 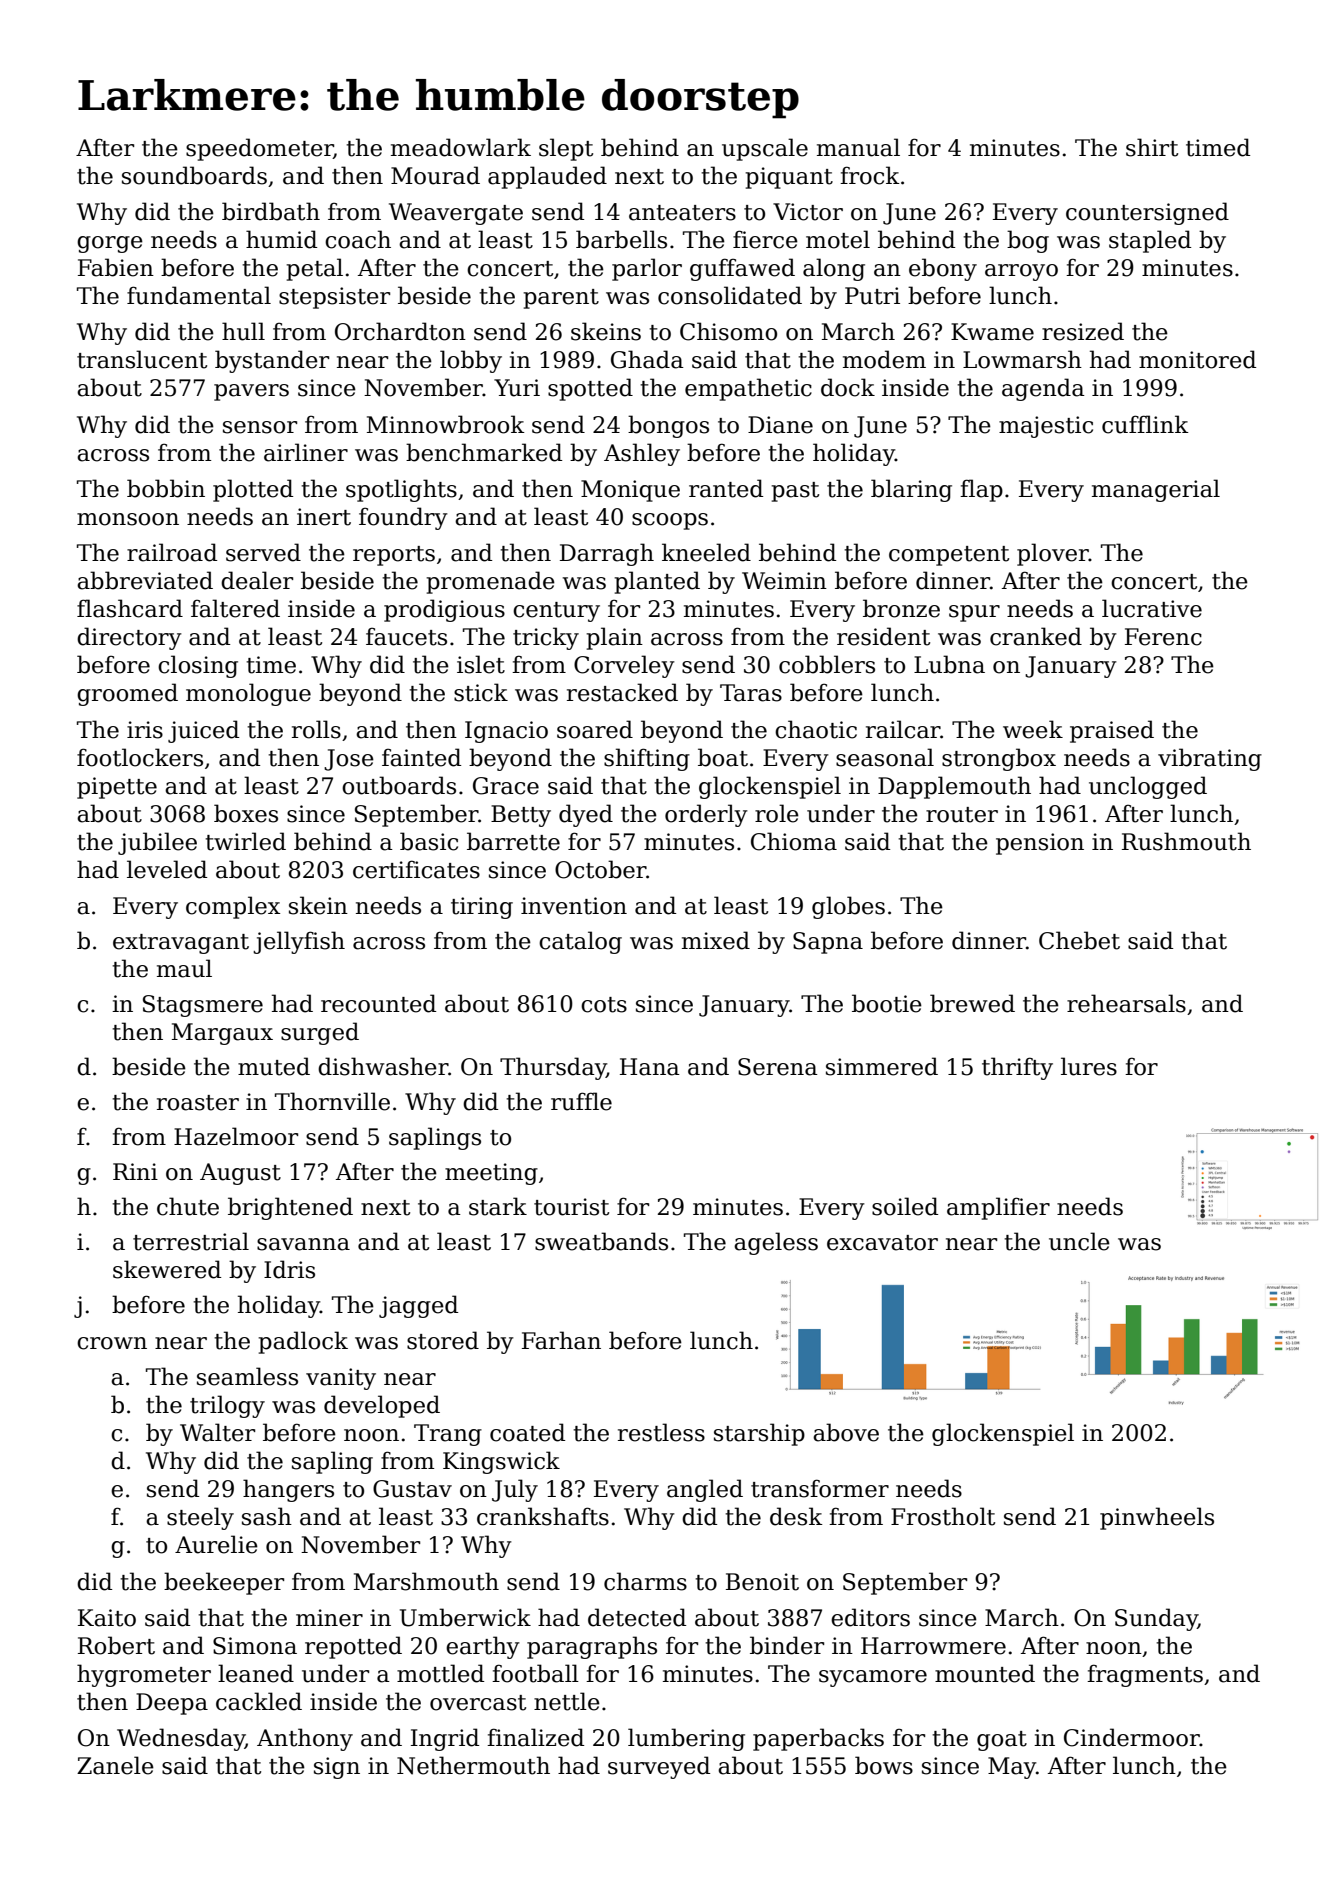 I want to click on padlock, so click(x=303, y=1342).
